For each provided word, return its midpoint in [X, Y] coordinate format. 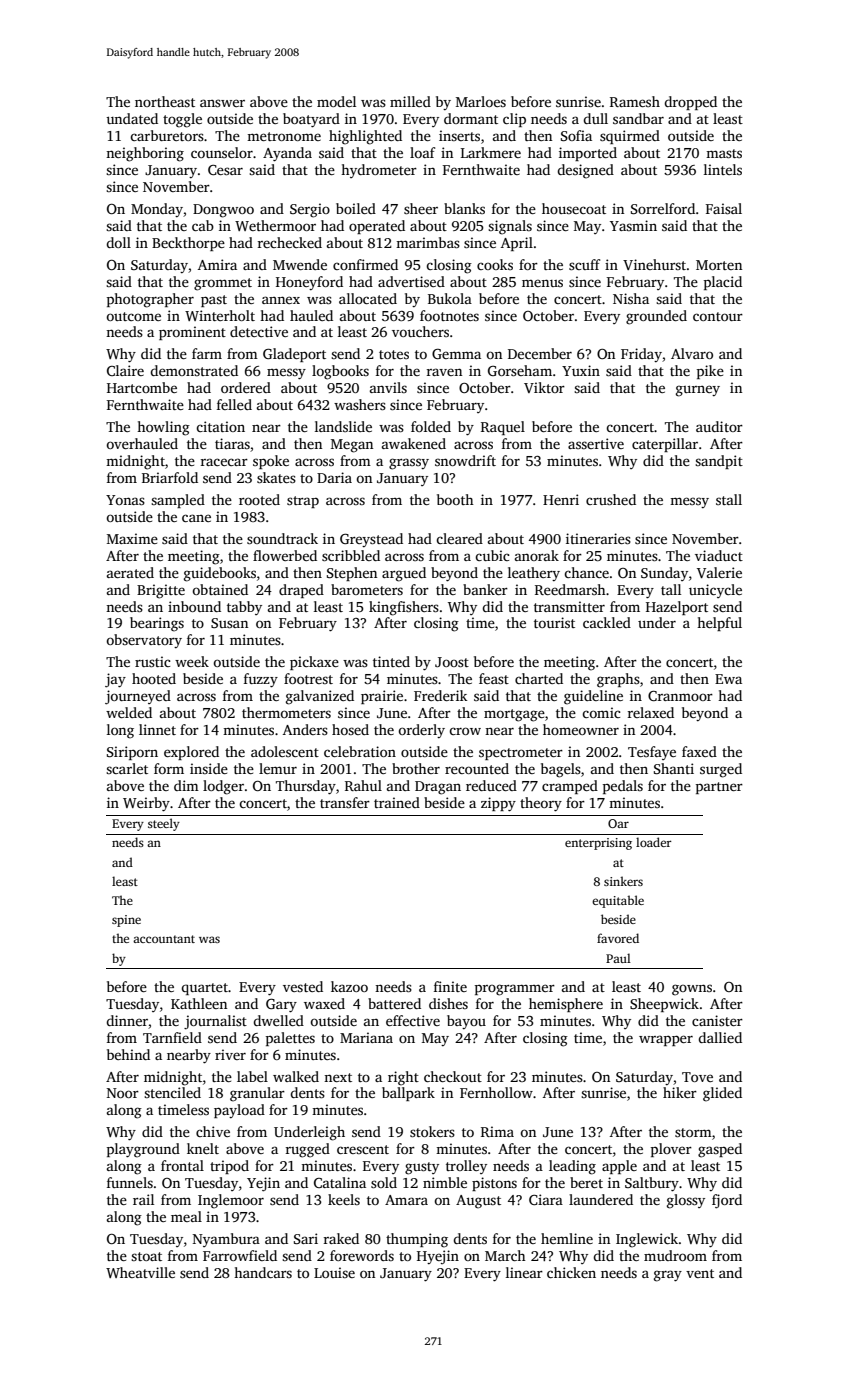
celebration [360, 751]
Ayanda [287, 154]
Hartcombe [142, 387]
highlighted [365, 137]
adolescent [285, 751]
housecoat [574, 208]
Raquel [503, 428]
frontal [182, 1165]
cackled [607, 622]
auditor [719, 426]
